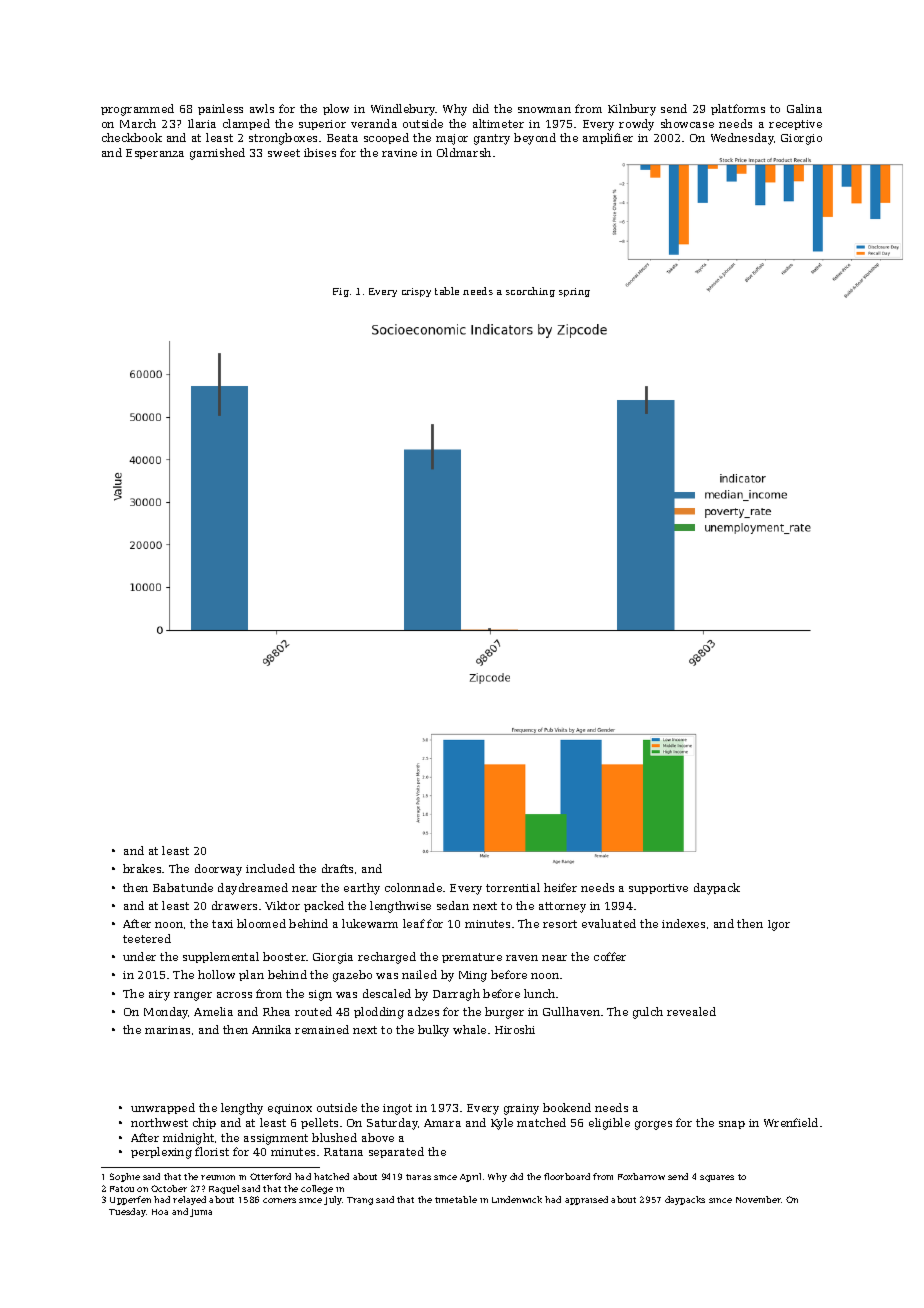 The image size is (924, 1308). What do you see at coordinates (658, 889) in the screenshot?
I see `supportive` at bounding box center [658, 889].
